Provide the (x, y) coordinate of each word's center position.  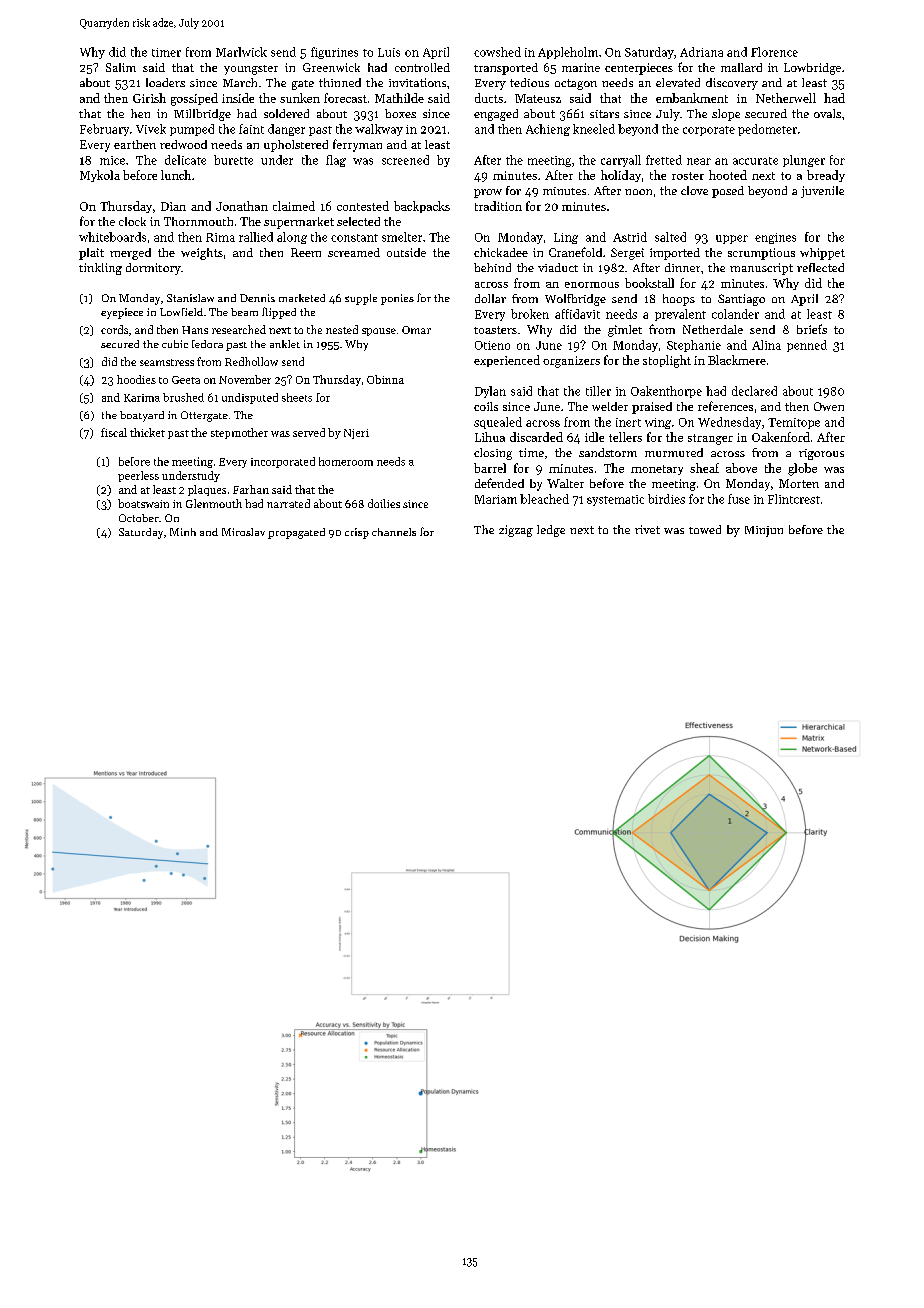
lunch (176, 175)
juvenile (822, 192)
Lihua (490, 437)
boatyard (142, 416)
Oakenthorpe (666, 392)
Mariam (496, 499)
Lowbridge (812, 69)
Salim (121, 67)
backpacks (422, 207)
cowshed (497, 52)
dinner (682, 267)
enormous (592, 285)
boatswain (143, 503)
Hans (195, 330)
